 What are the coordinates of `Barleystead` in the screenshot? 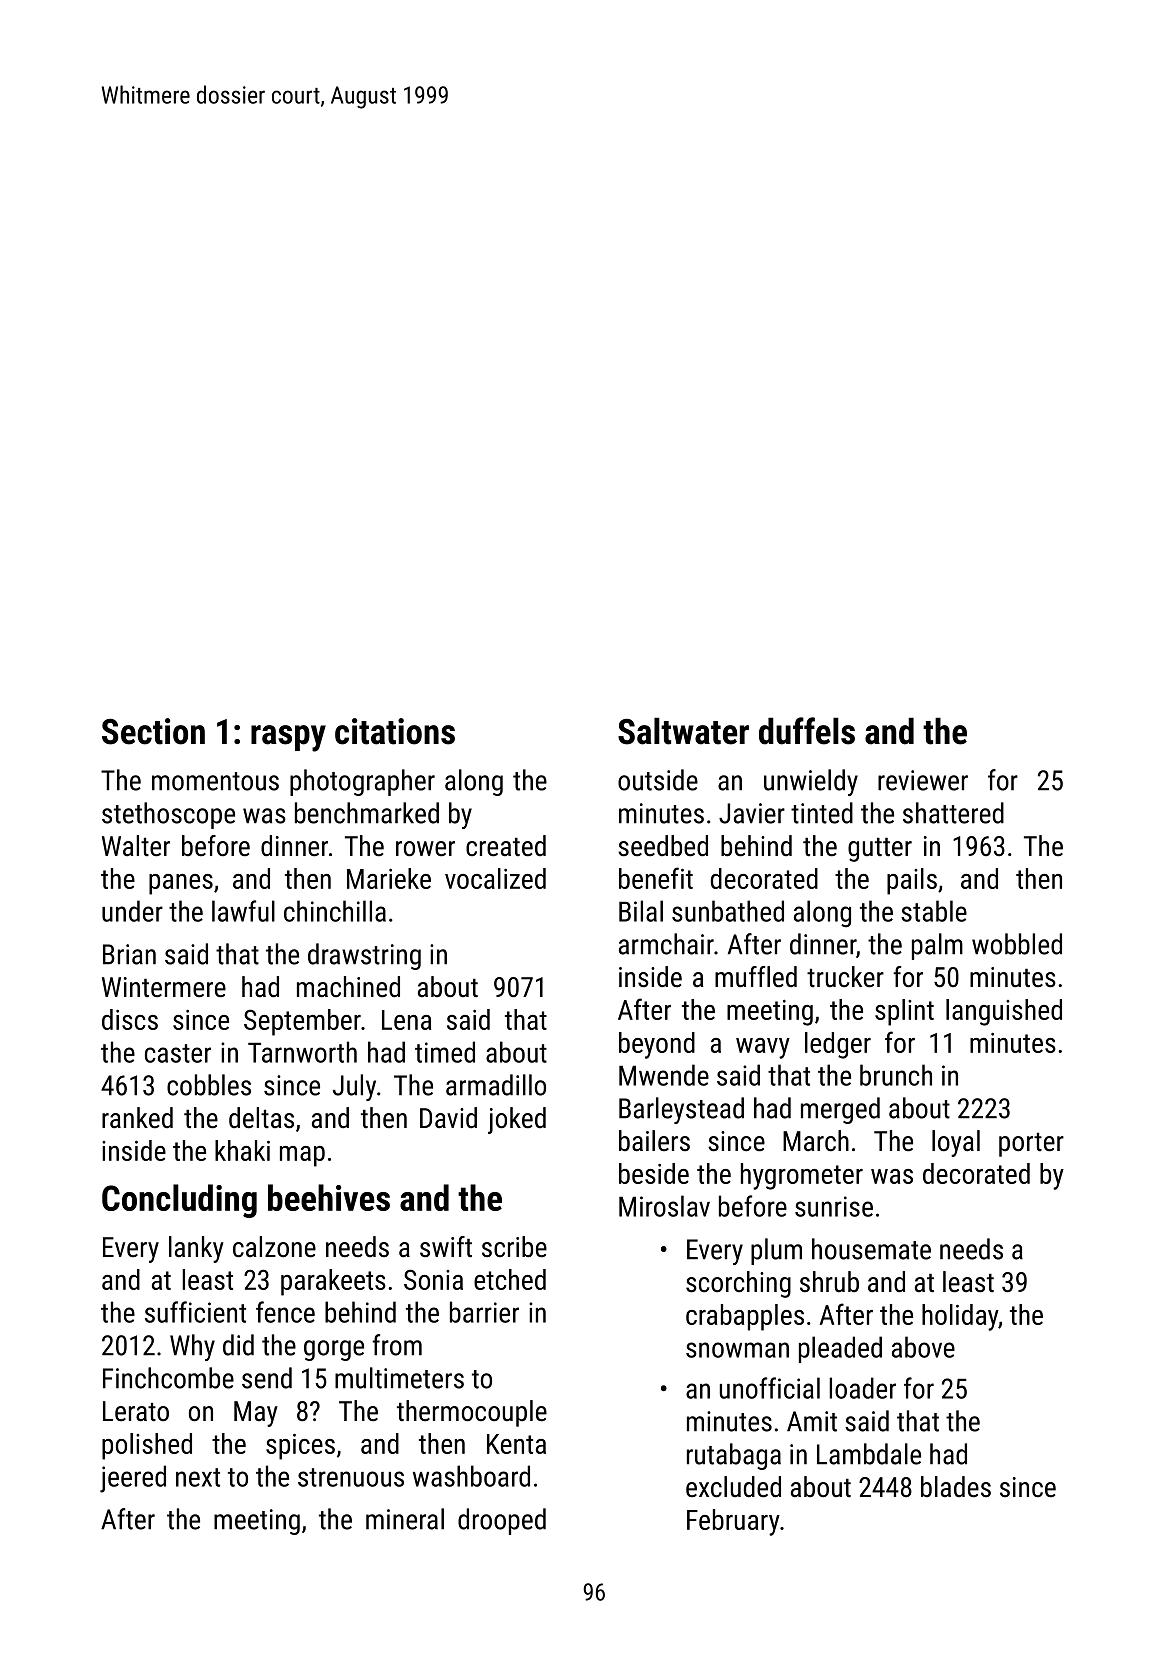 It's located at (681, 1110).
